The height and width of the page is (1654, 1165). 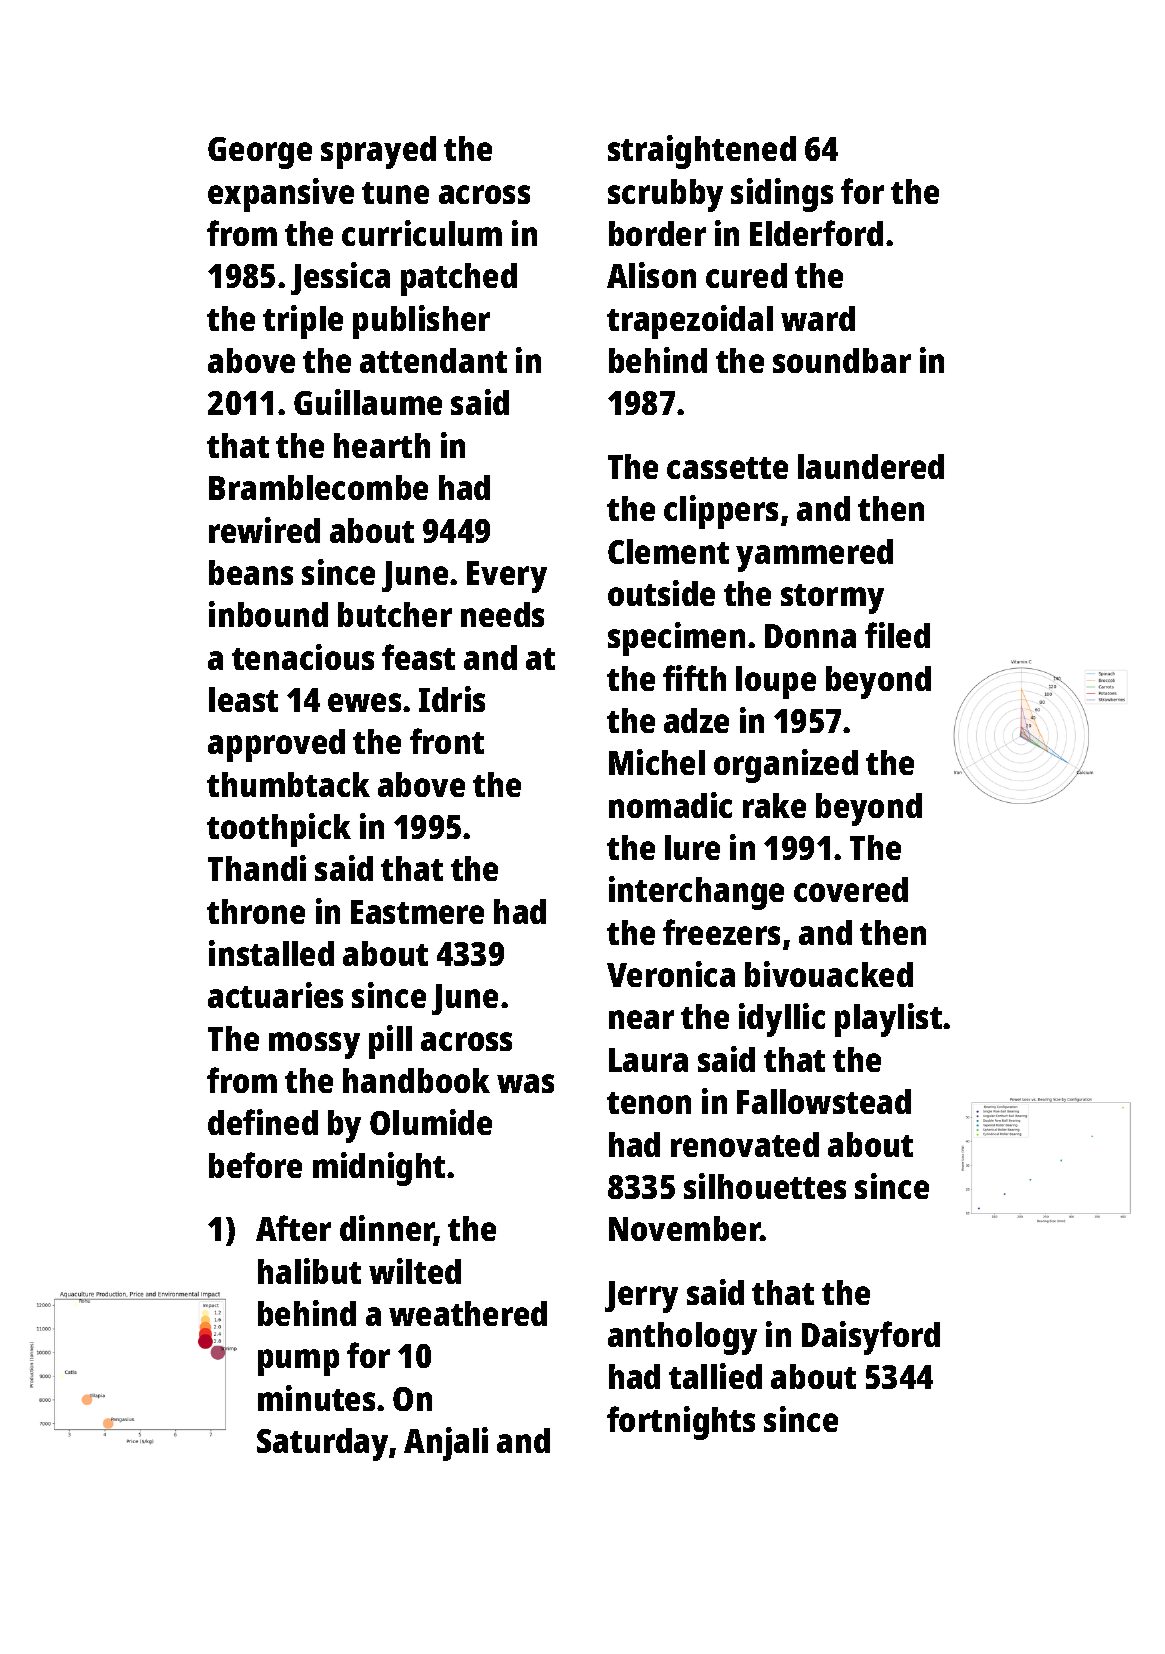 What do you see at coordinates (651, 275) in the page?
I see `Alison` at bounding box center [651, 275].
